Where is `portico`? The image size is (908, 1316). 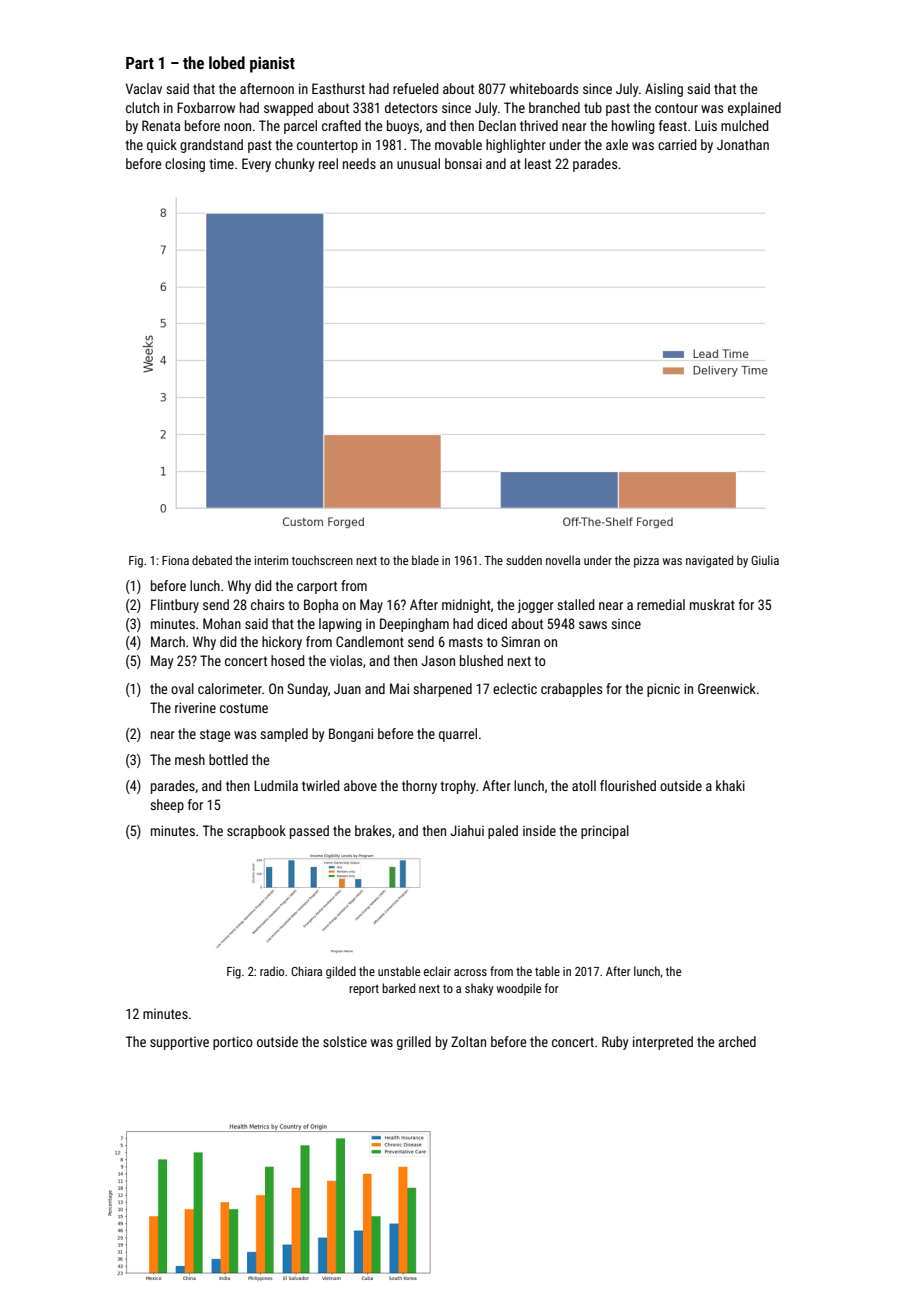
portico is located at coordinates (233, 1043).
